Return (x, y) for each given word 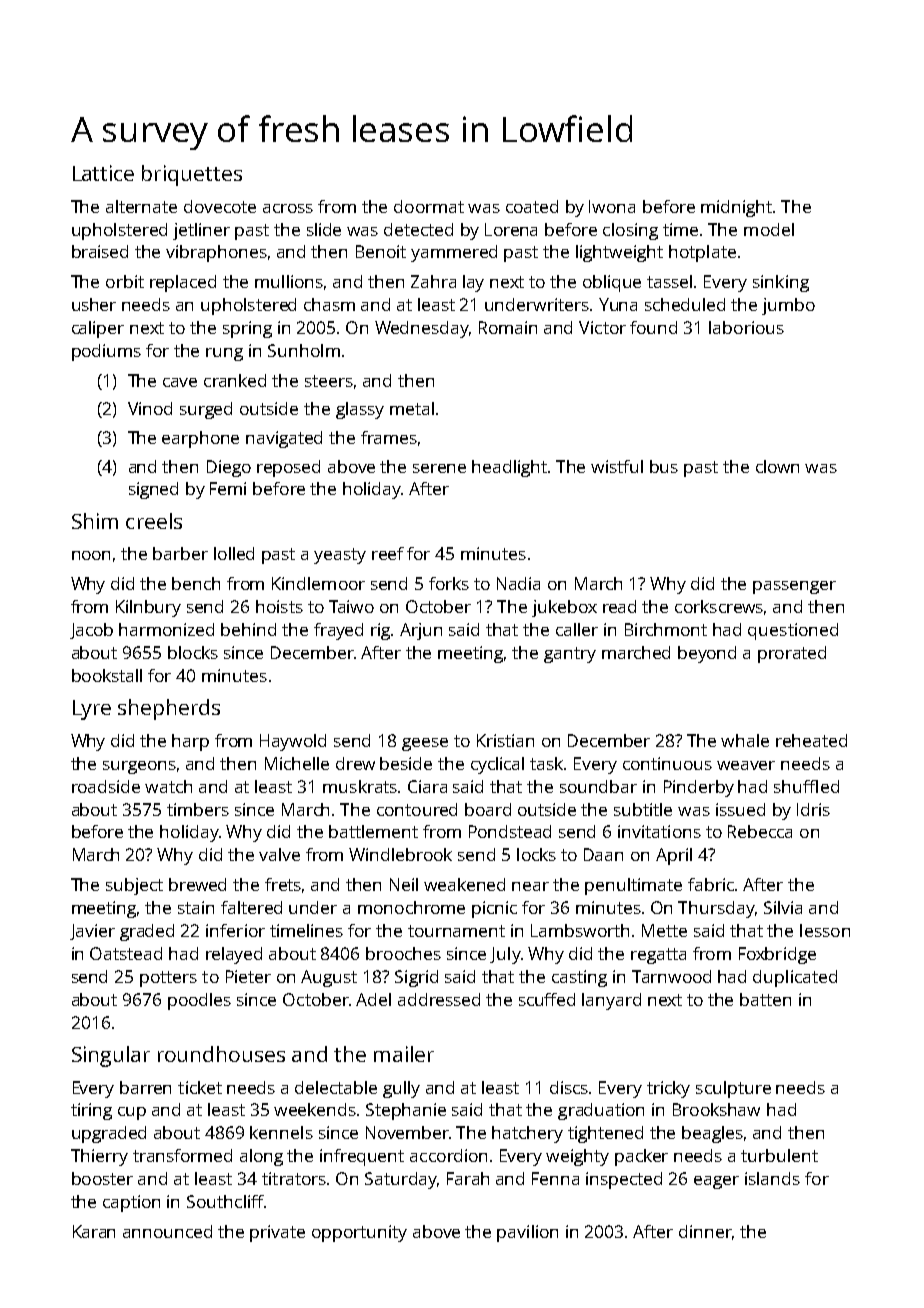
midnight (736, 208)
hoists (279, 606)
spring (247, 329)
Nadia (518, 583)
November (407, 1132)
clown (777, 466)
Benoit (381, 251)
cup (132, 1113)
